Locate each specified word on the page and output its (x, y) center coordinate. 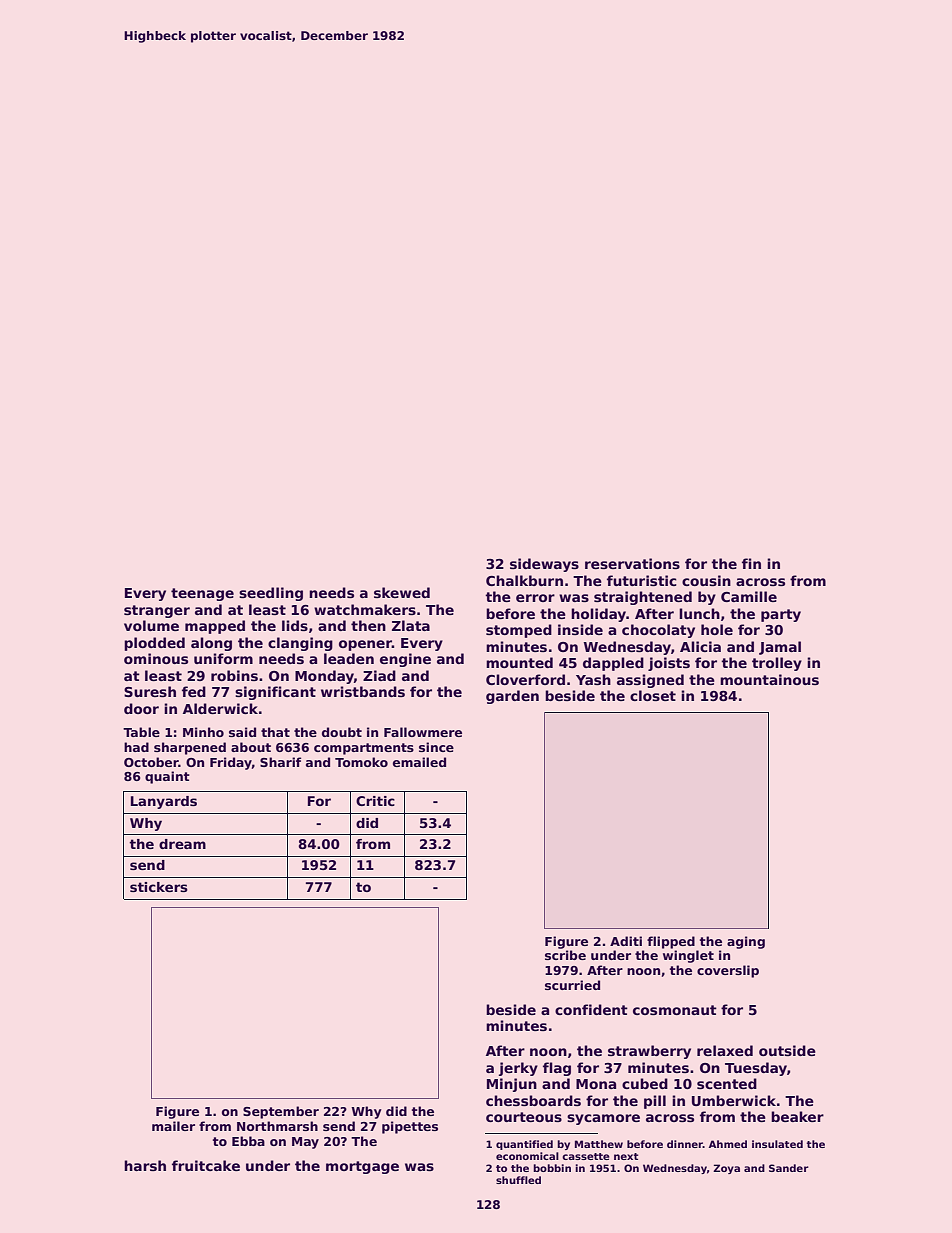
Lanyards (164, 802)
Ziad (379, 675)
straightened (643, 598)
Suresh (150, 691)
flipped (671, 942)
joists (669, 664)
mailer (173, 1126)
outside (787, 1050)
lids (295, 625)
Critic (375, 801)
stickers (159, 887)
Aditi (626, 941)
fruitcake (206, 1165)
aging (746, 942)
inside (580, 629)
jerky (518, 1069)
